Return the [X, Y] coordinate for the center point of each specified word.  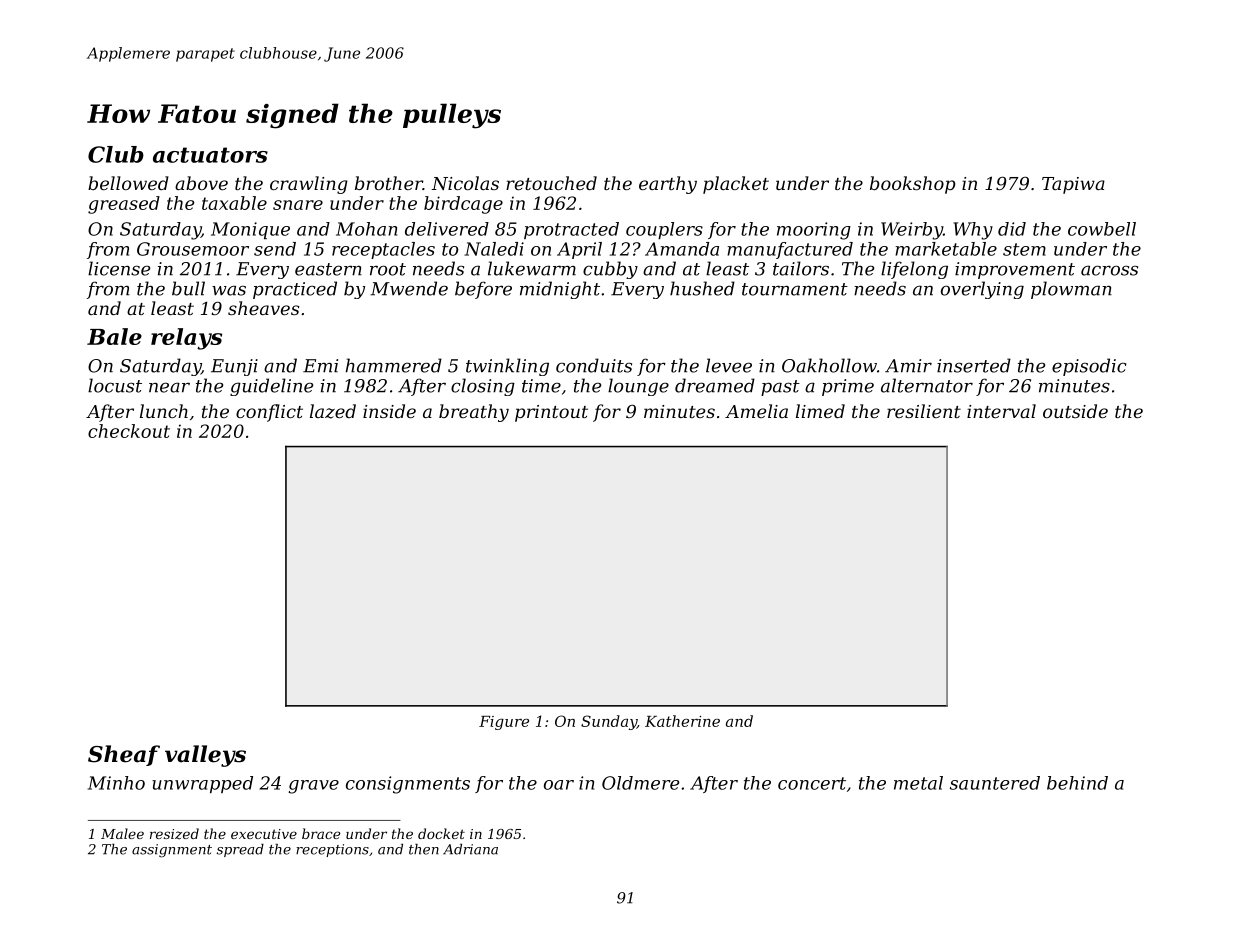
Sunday [609, 722]
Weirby [912, 231]
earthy [668, 185]
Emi [320, 366]
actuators [210, 155]
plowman [1071, 290]
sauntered [995, 783]
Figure [504, 723]
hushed [702, 288]
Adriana [470, 849]
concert [812, 783]
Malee [122, 833]
